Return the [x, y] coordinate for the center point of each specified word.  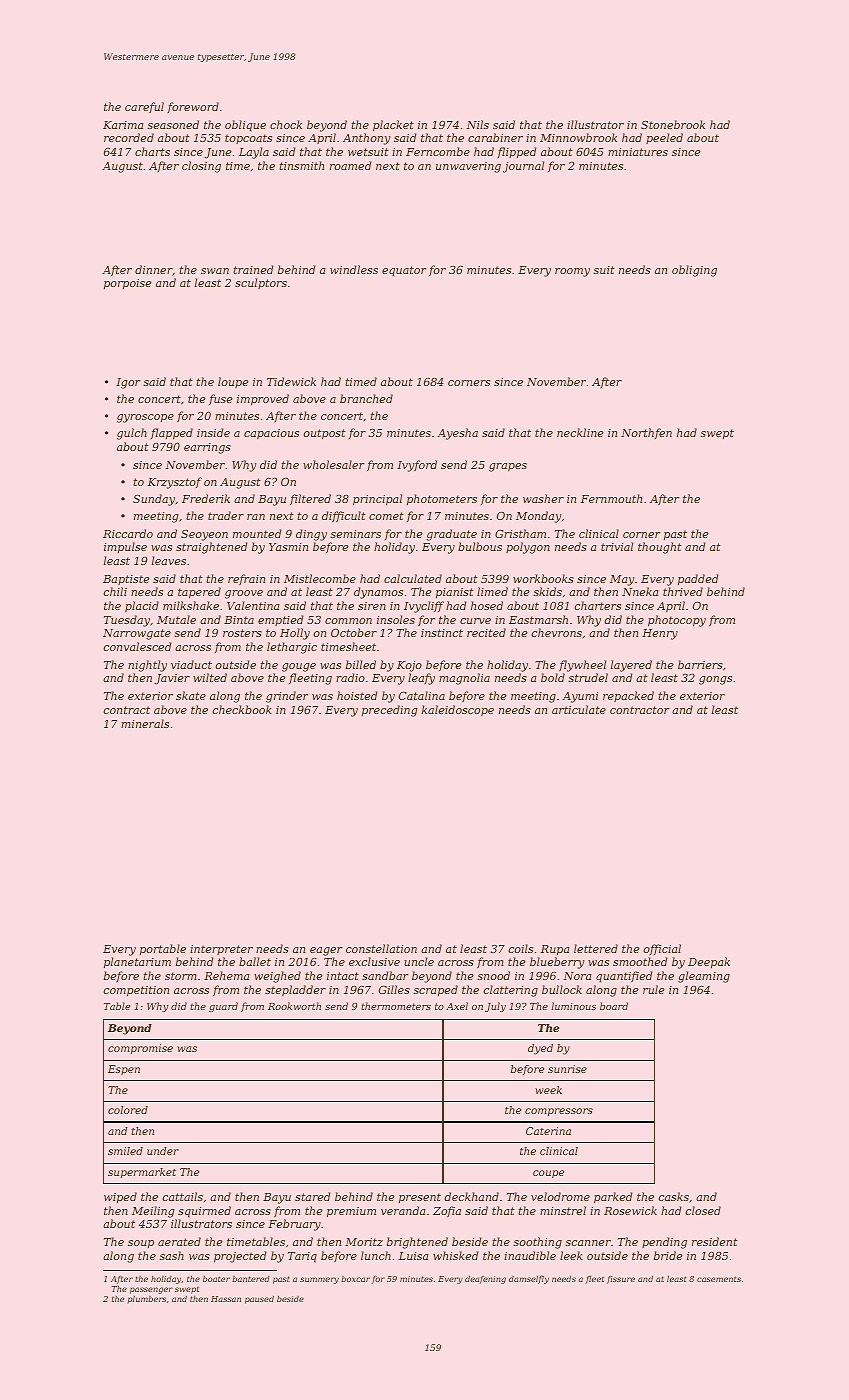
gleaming [704, 977]
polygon [528, 548]
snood [494, 975]
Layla [254, 153]
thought [659, 548]
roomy [572, 272]
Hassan [226, 1299]
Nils [478, 124]
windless [354, 269]
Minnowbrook [578, 137]
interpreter [221, 950]
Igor [128, 383]
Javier [172, 679]
